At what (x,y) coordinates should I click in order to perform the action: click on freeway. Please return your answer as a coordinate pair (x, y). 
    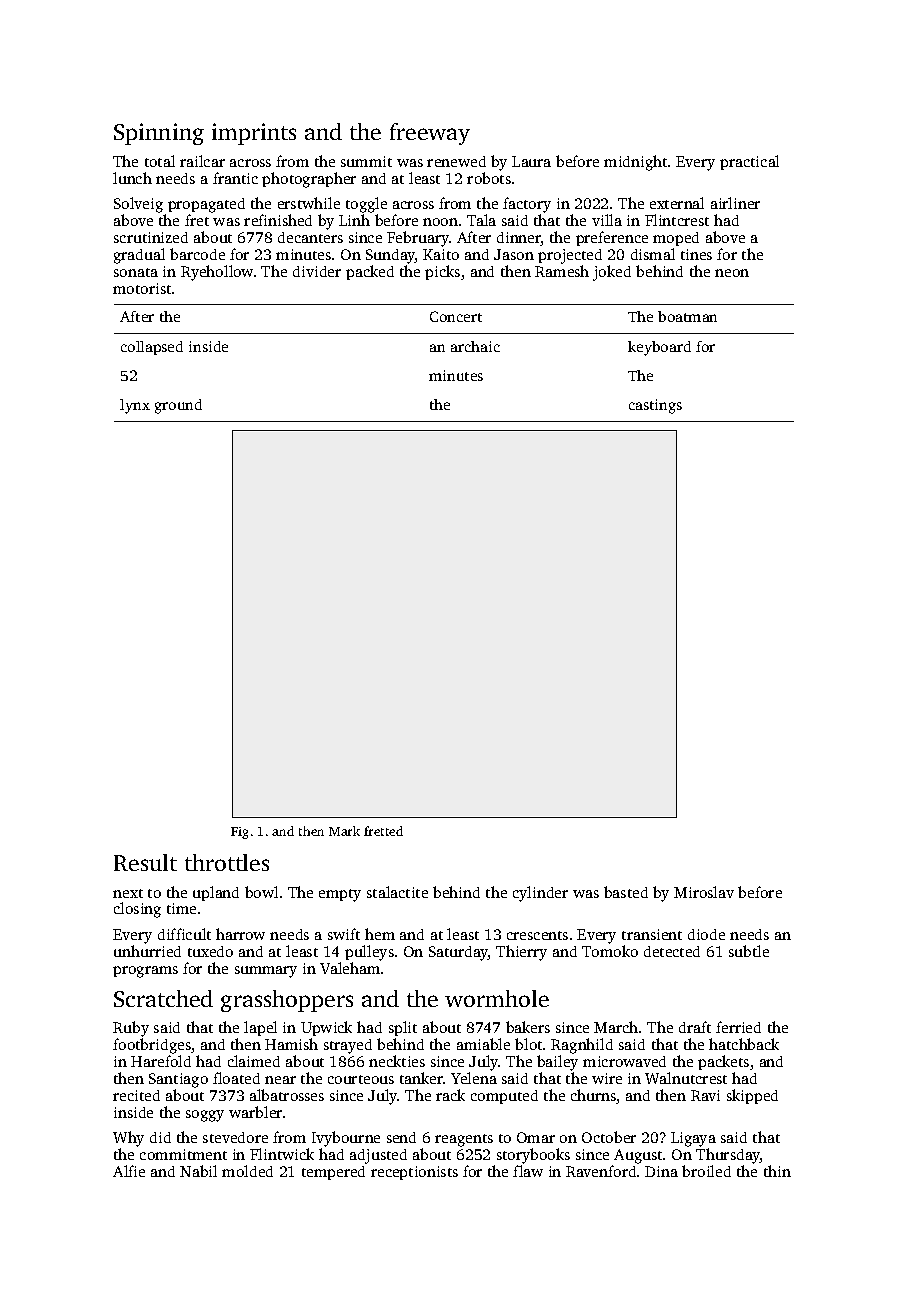
    Looking at the image, I should click on (430, 134).
